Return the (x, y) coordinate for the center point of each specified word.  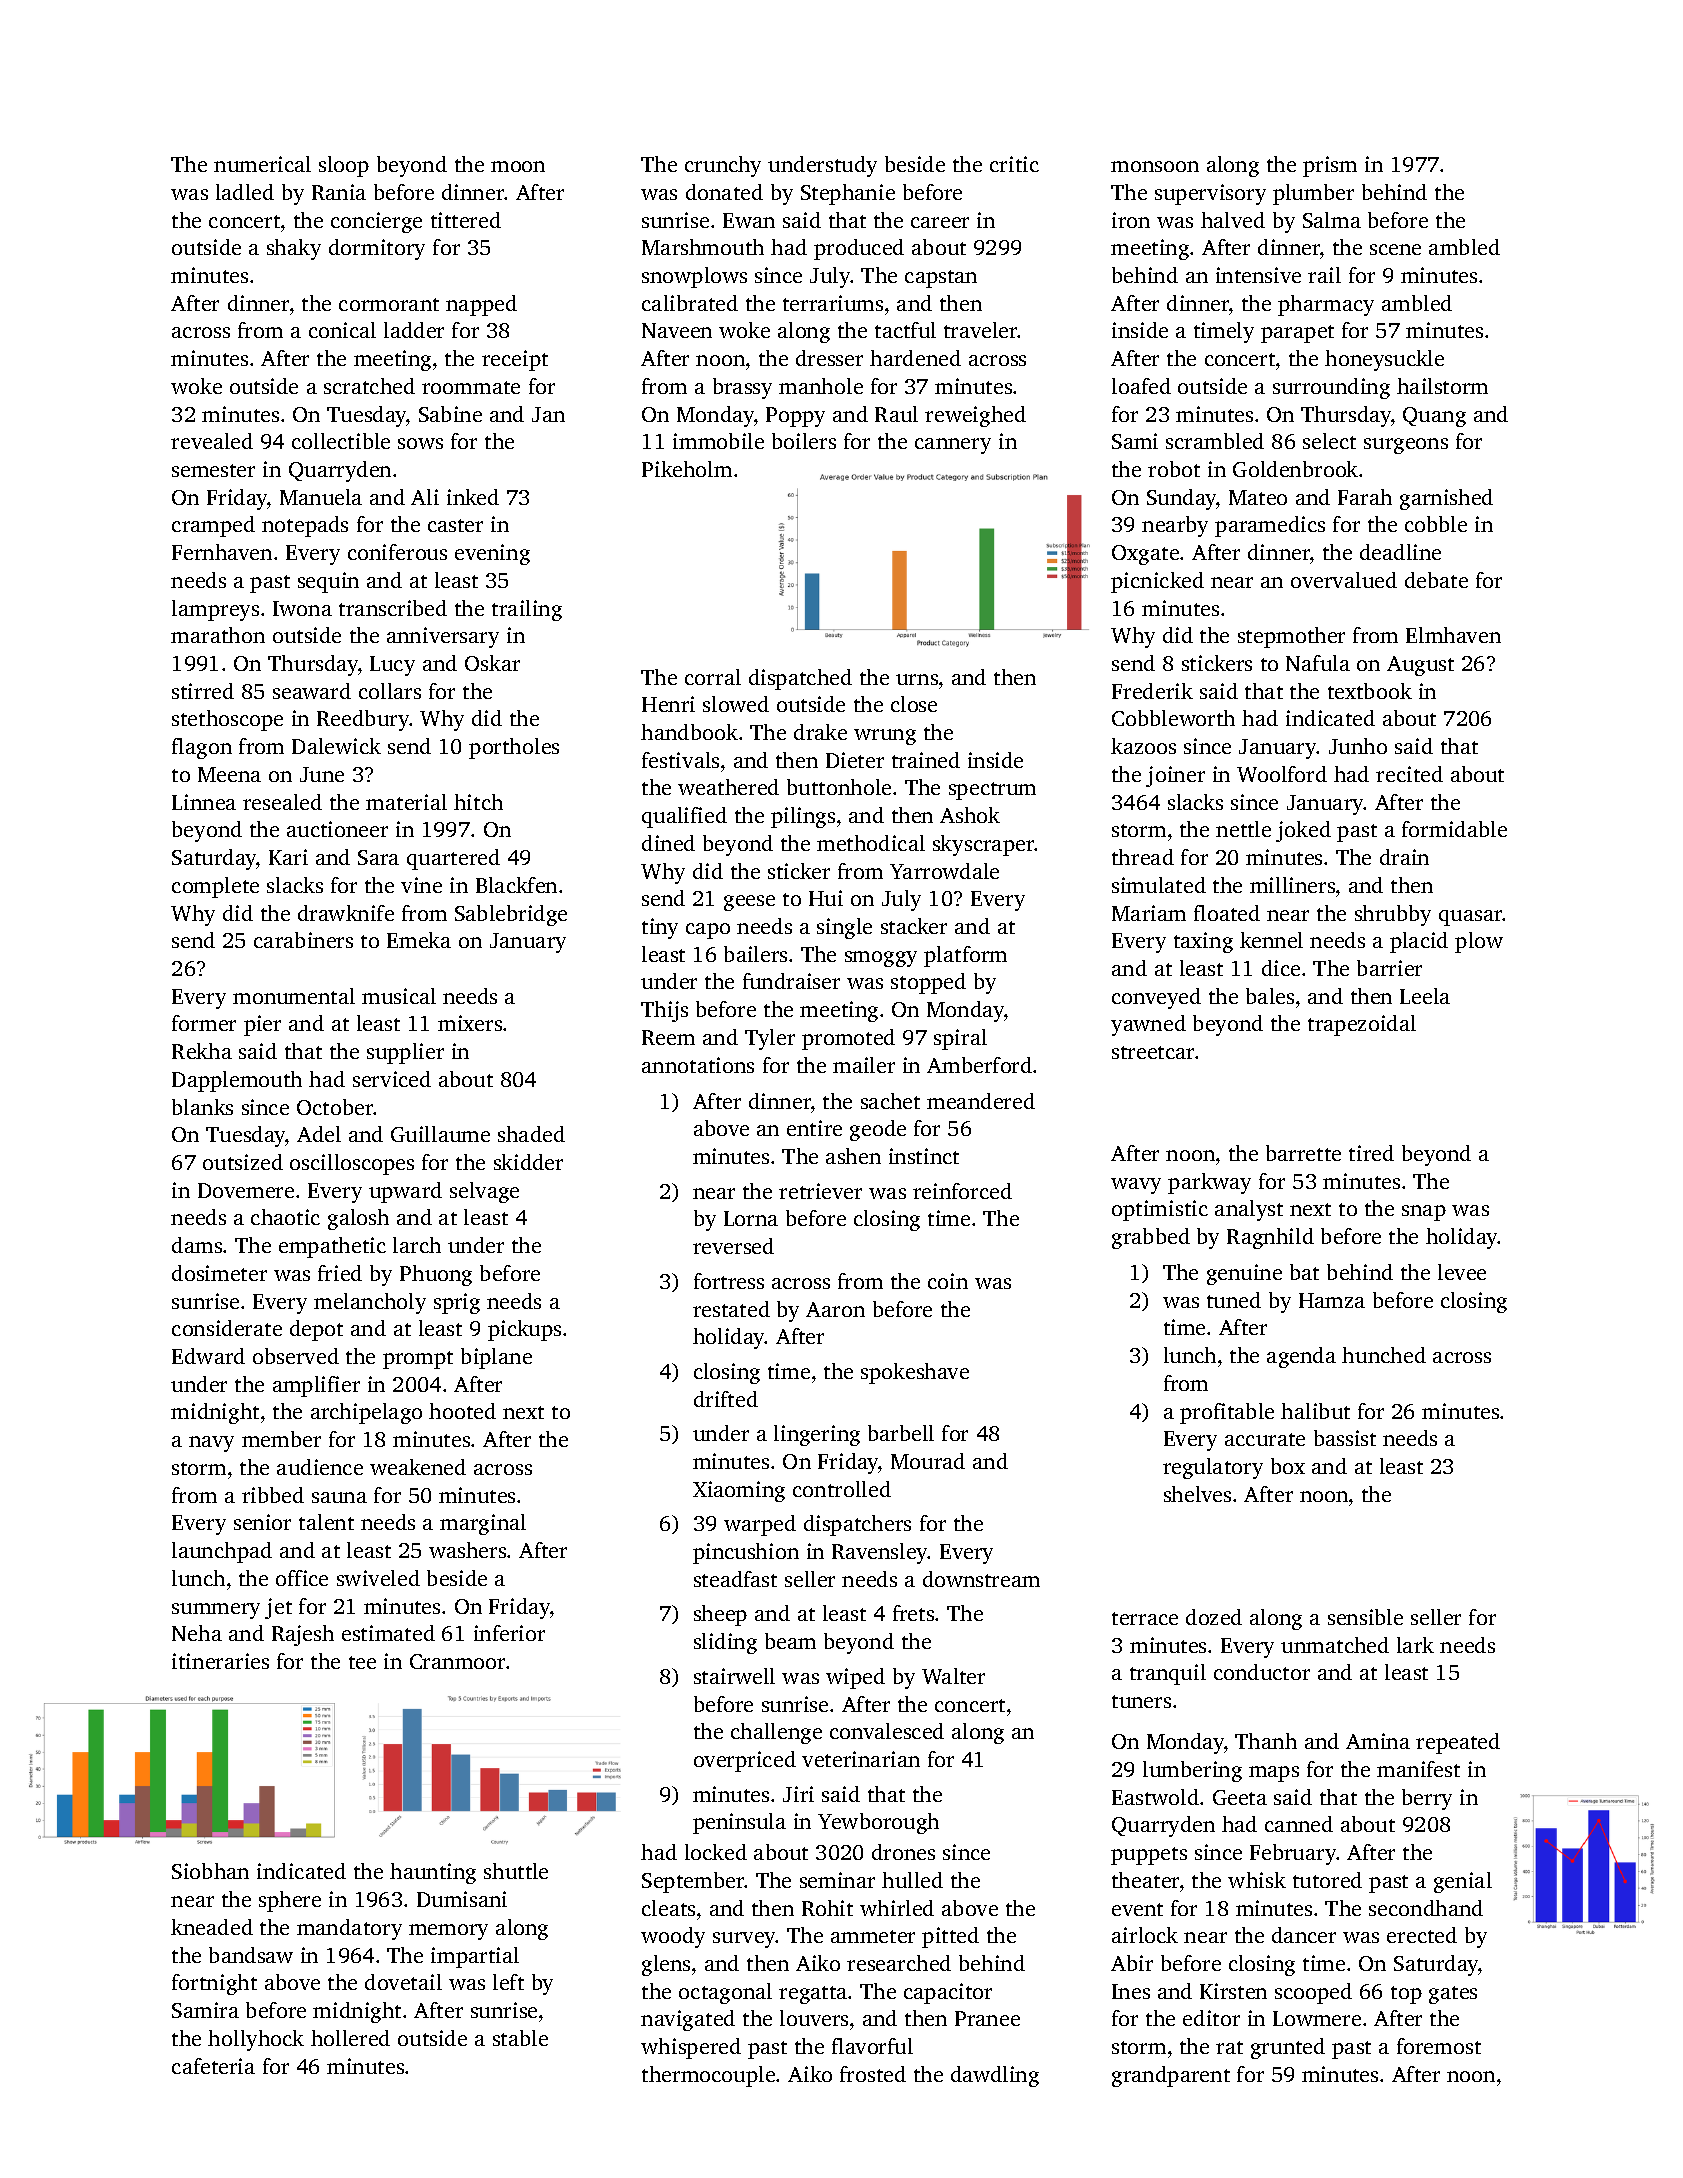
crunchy (723, 166)
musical (399, 996)
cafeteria (213, 2066)
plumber (1313, 194)
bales (1270, 996)
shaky (294, 249)
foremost (1439, 2046)
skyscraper (984, 845)
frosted (873, 2074)
